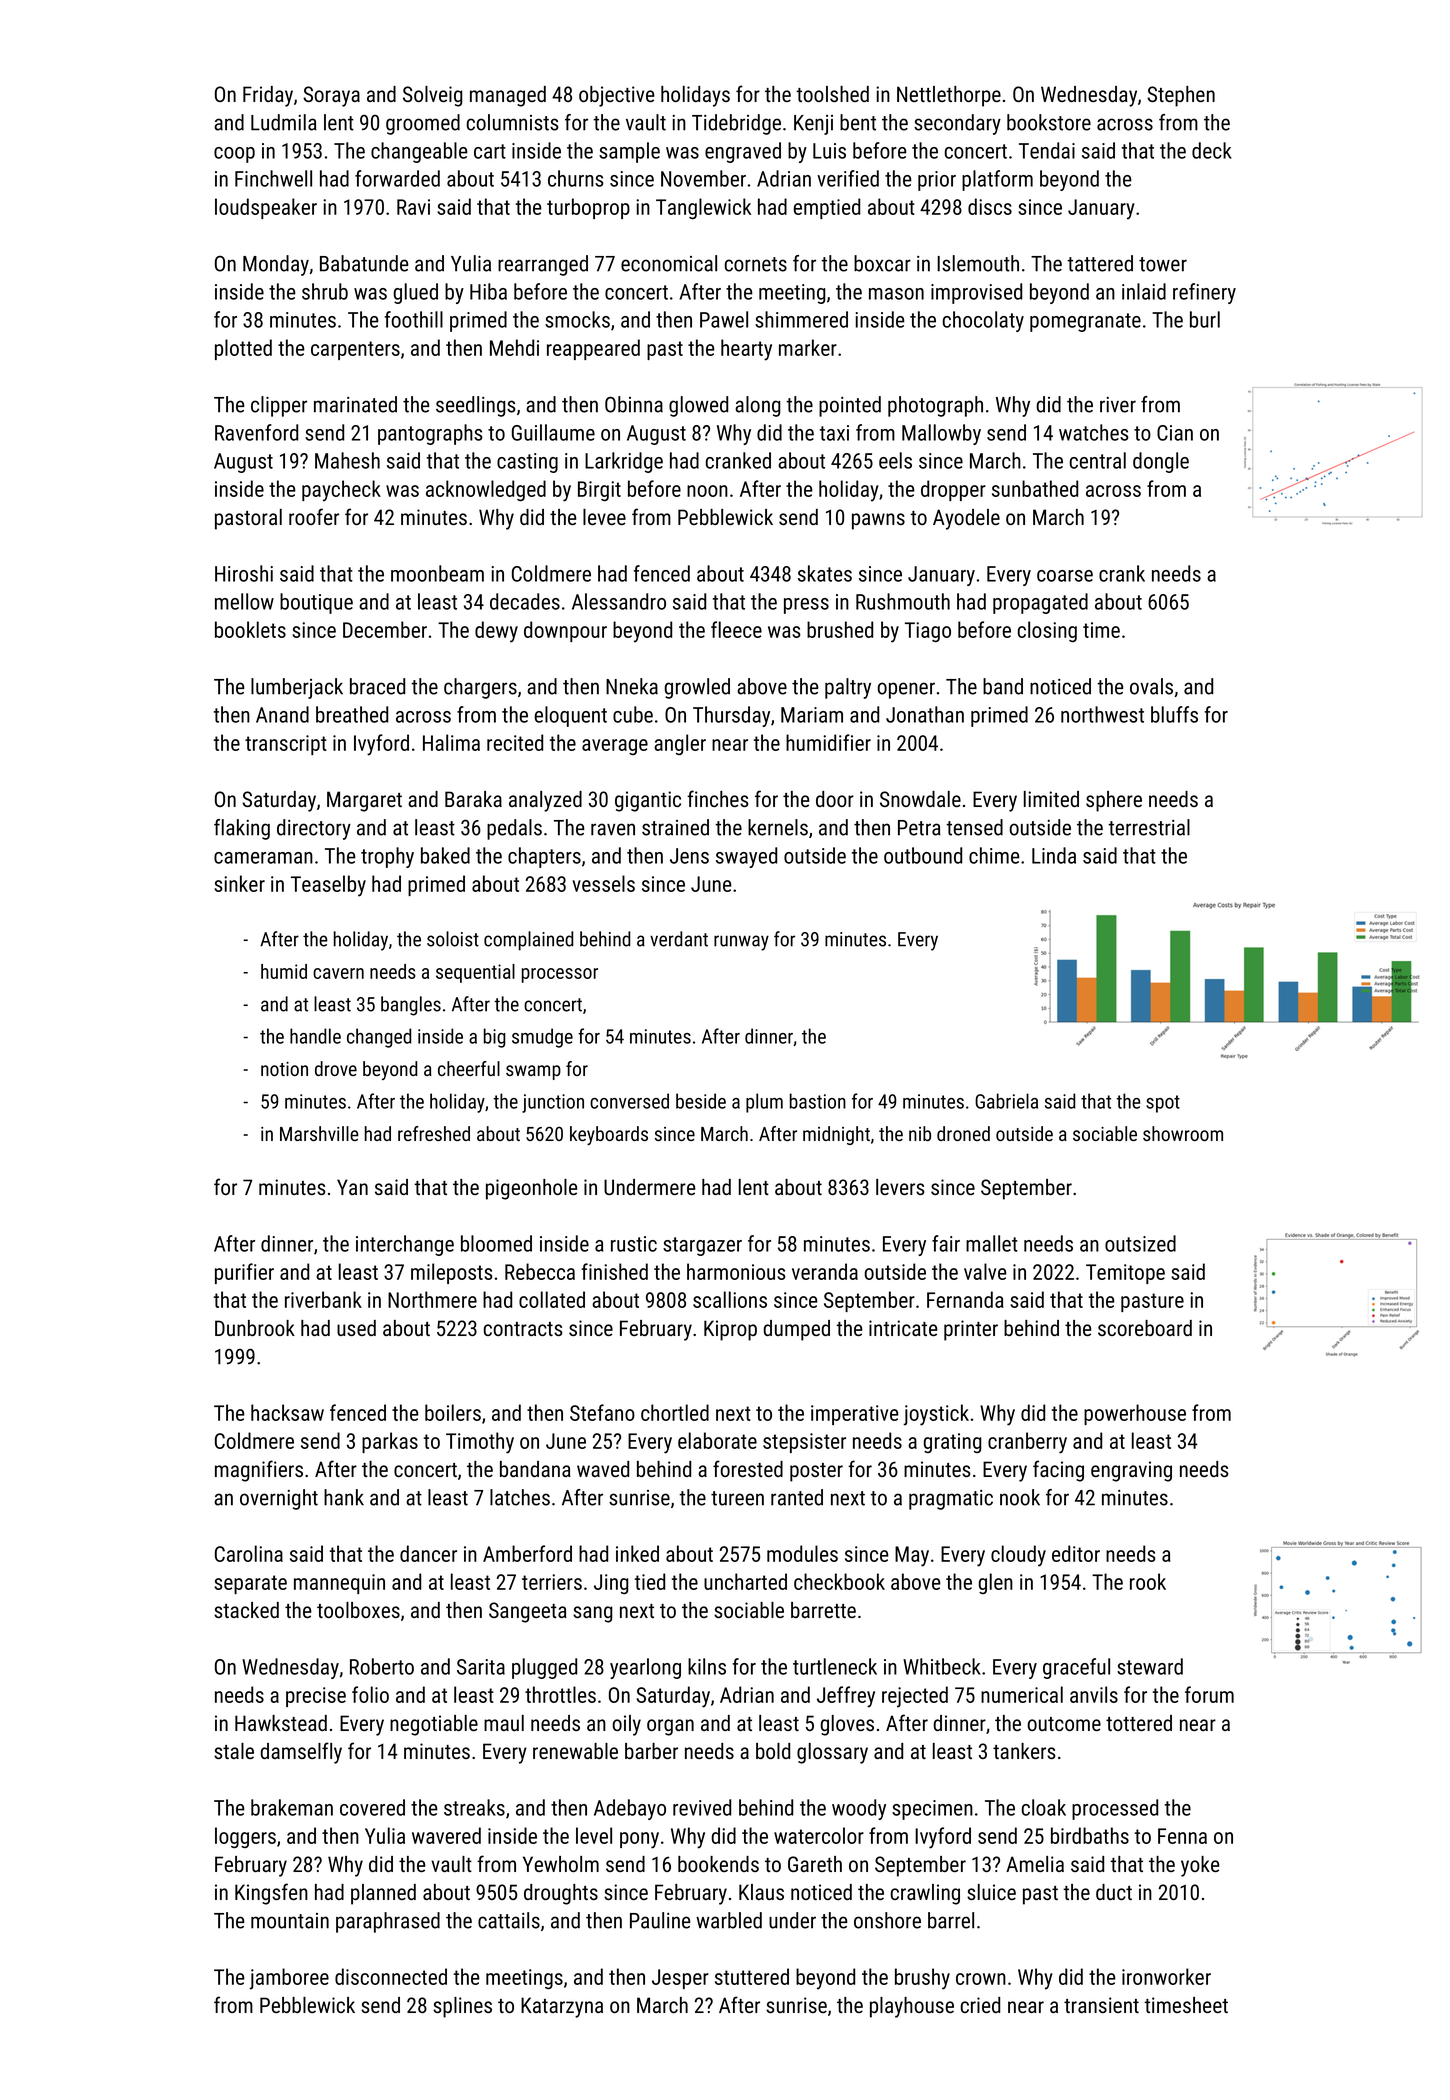 Image resolution: width=1450 pixels, height=2100 pixels. What do you see at coordinates (629, 152) in the image?
I see `sample` at bounding box center [629, 152].
